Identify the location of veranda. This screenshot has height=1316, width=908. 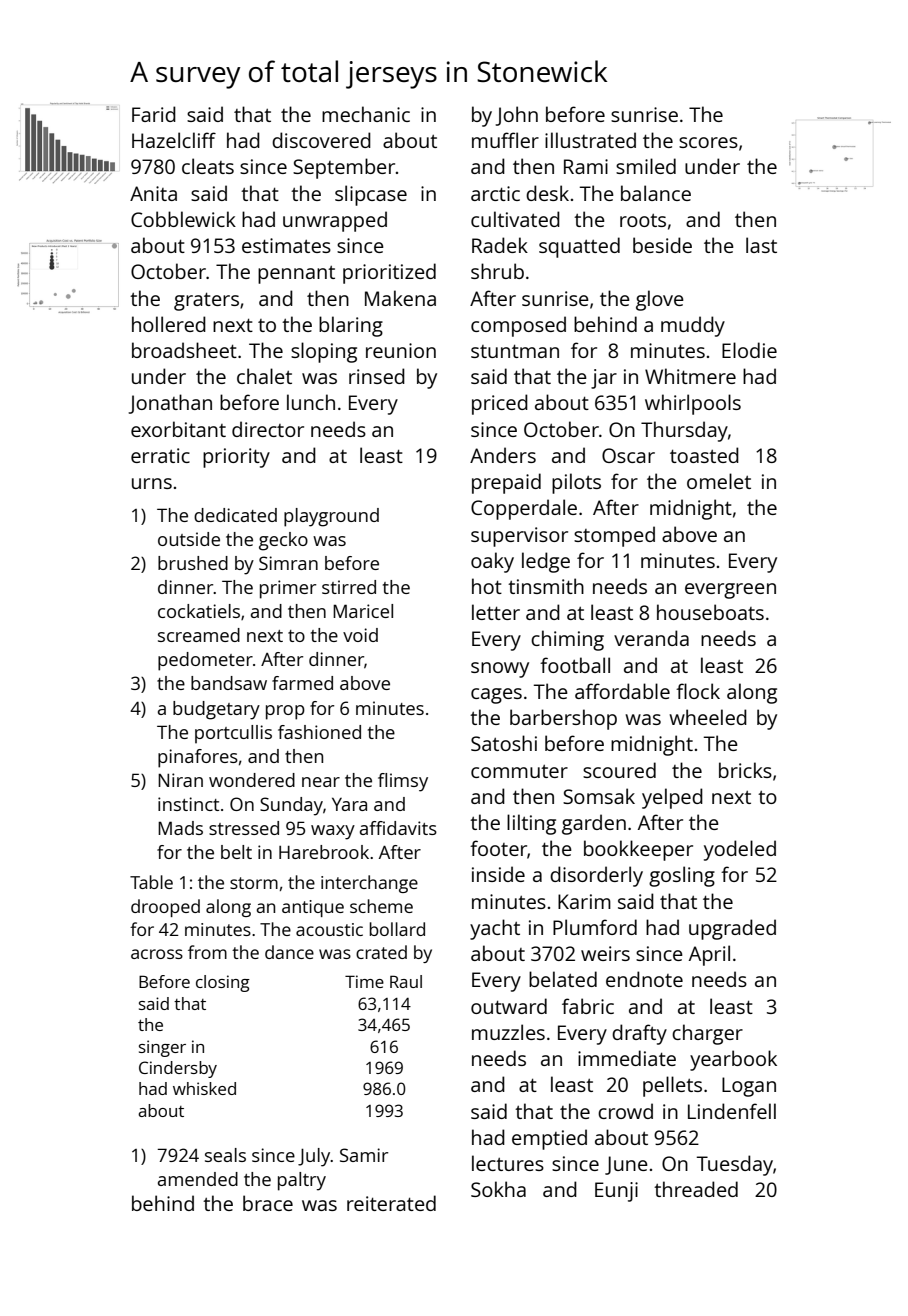
(651, 638).
